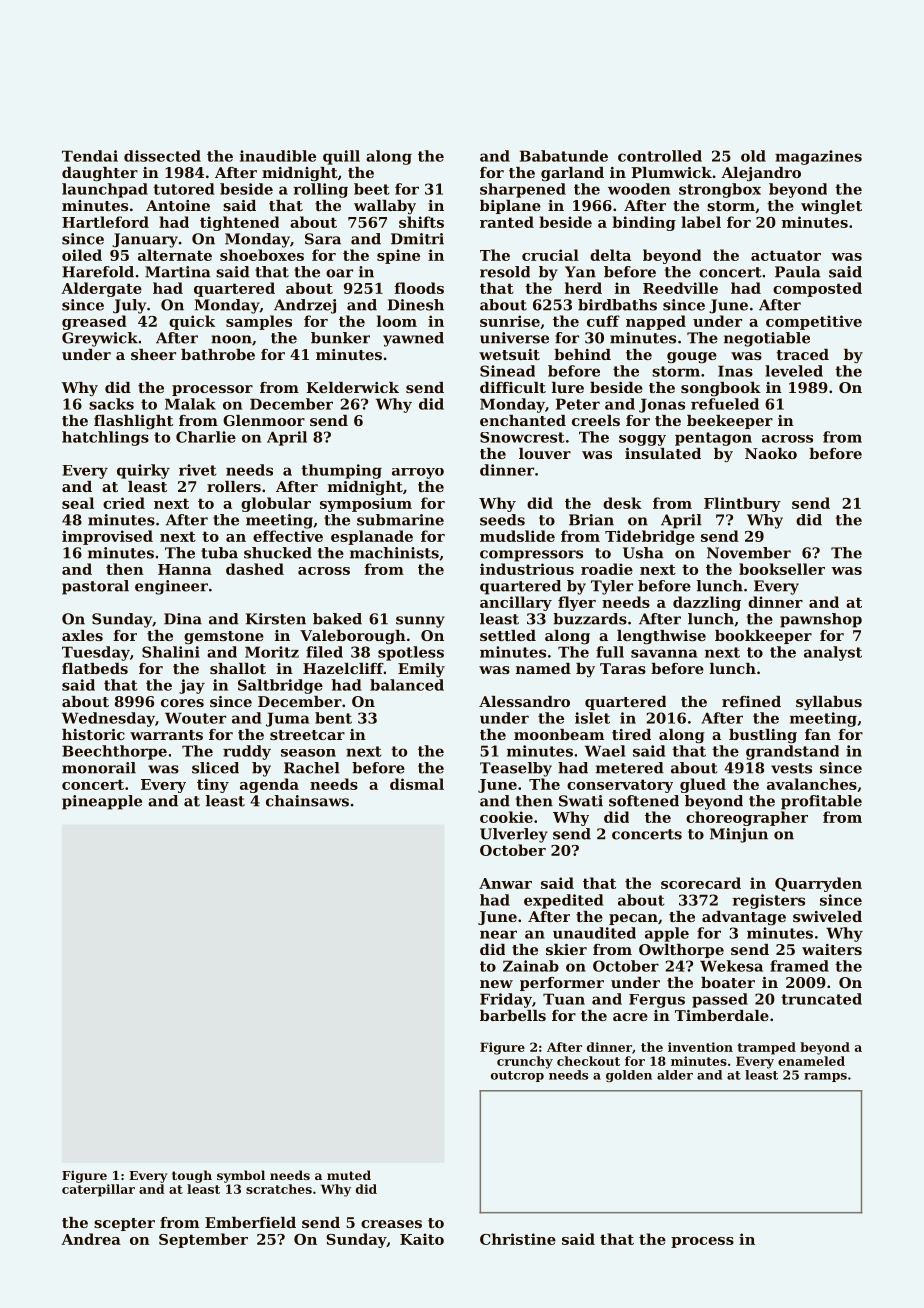  What do you see at coordinates (523, 190) in the screenshot?
I see `sharpened` at bounding box center [523, 190].
